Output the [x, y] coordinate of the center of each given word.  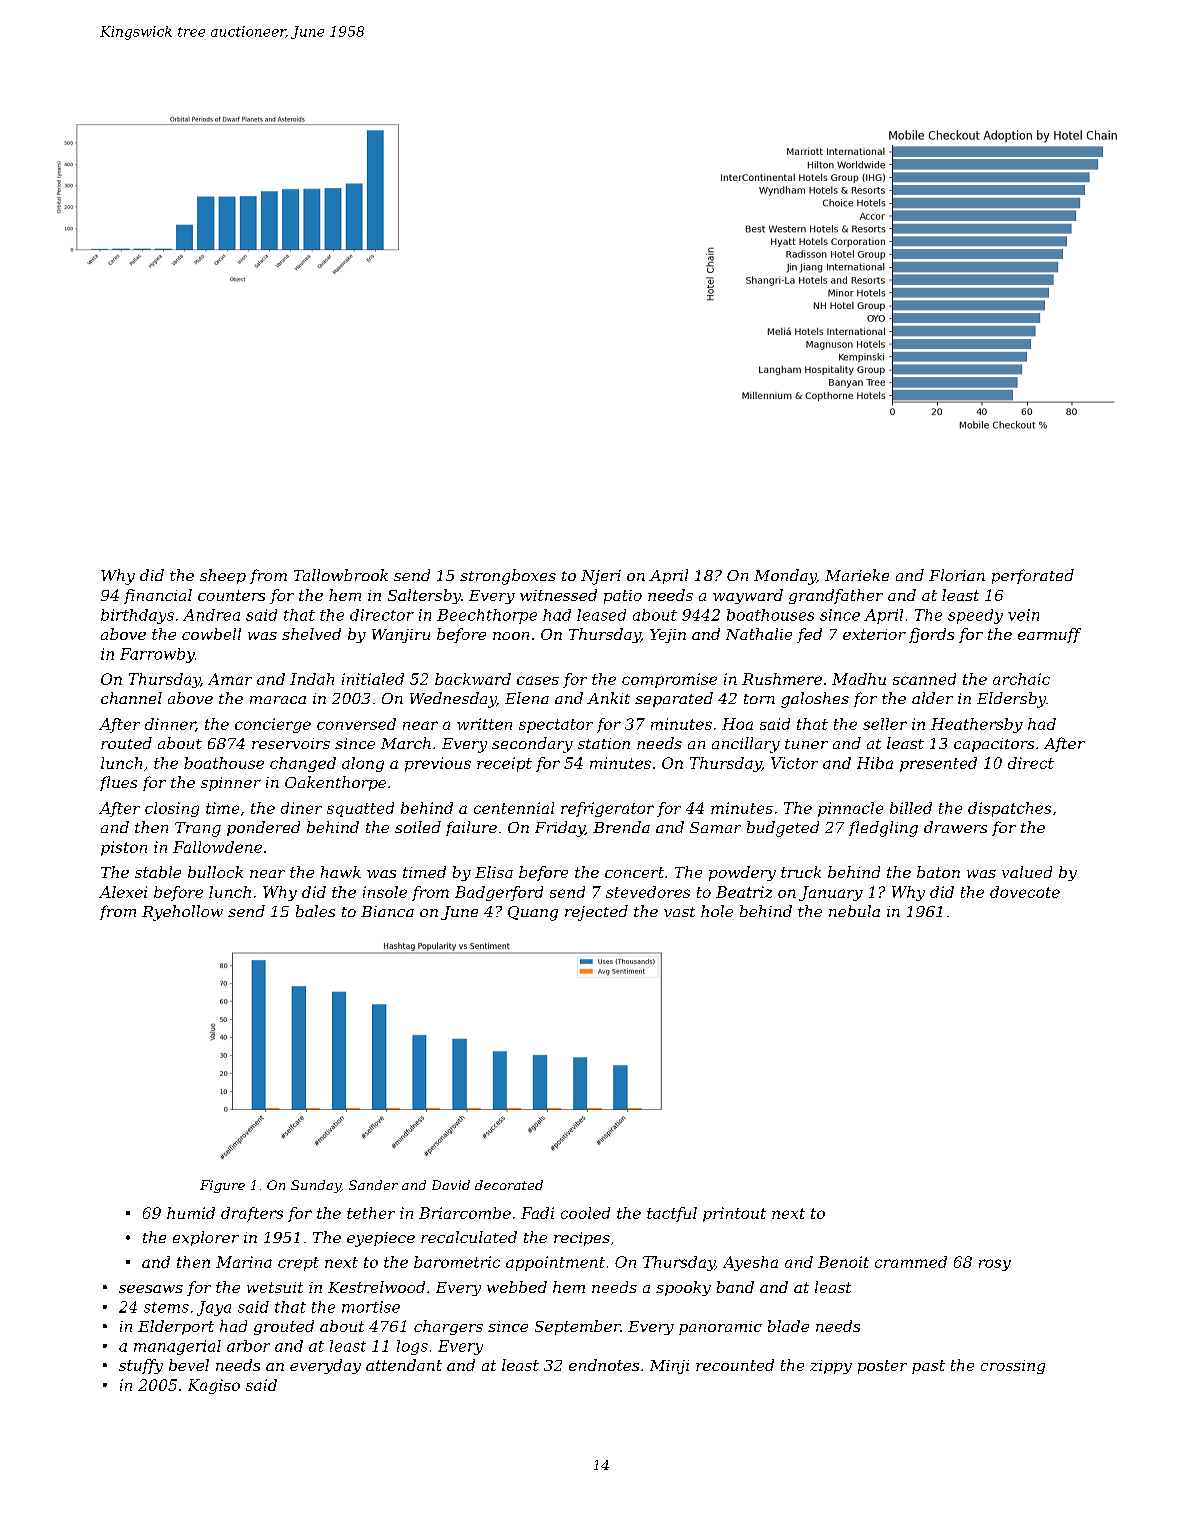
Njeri [601, 577]
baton [938, 872]
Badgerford [499, 893]
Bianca [387, 911]
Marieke [857, 575]
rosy [995, 1265]
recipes [582, 1239]
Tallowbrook [341, 575]
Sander [373, 1185]
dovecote [1025, 892]
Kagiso [214, 1386]
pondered [263, 828]
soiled [418, 827]
